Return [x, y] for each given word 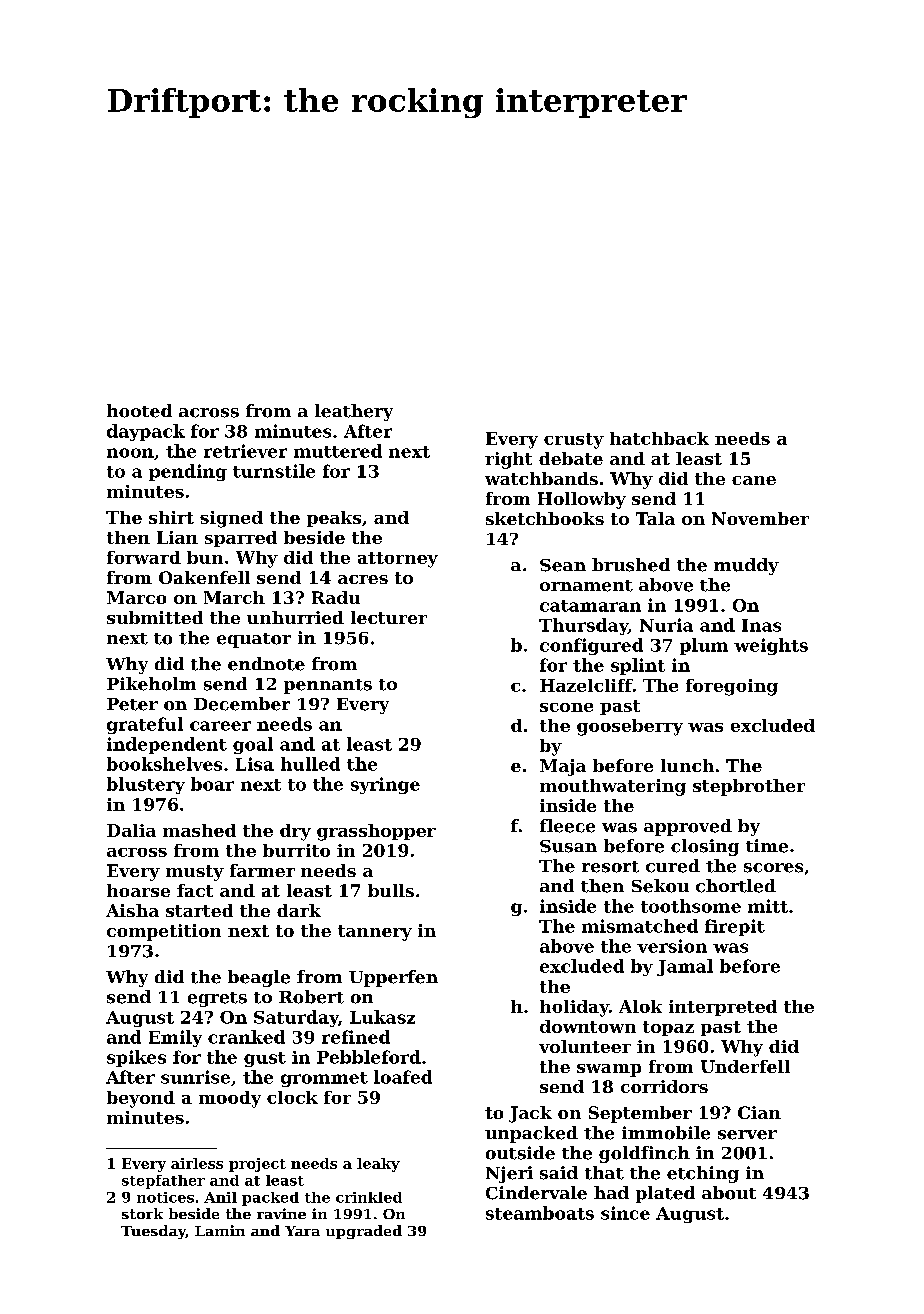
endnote [266, 664]
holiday [574, 1008]
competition [164, 932]
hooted [139, 411]
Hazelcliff [586, 685]
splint [638, 666]
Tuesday [153, 1232]
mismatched [640, 926]
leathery [354, 412]
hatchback [659, 438]
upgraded [364, 1232]
